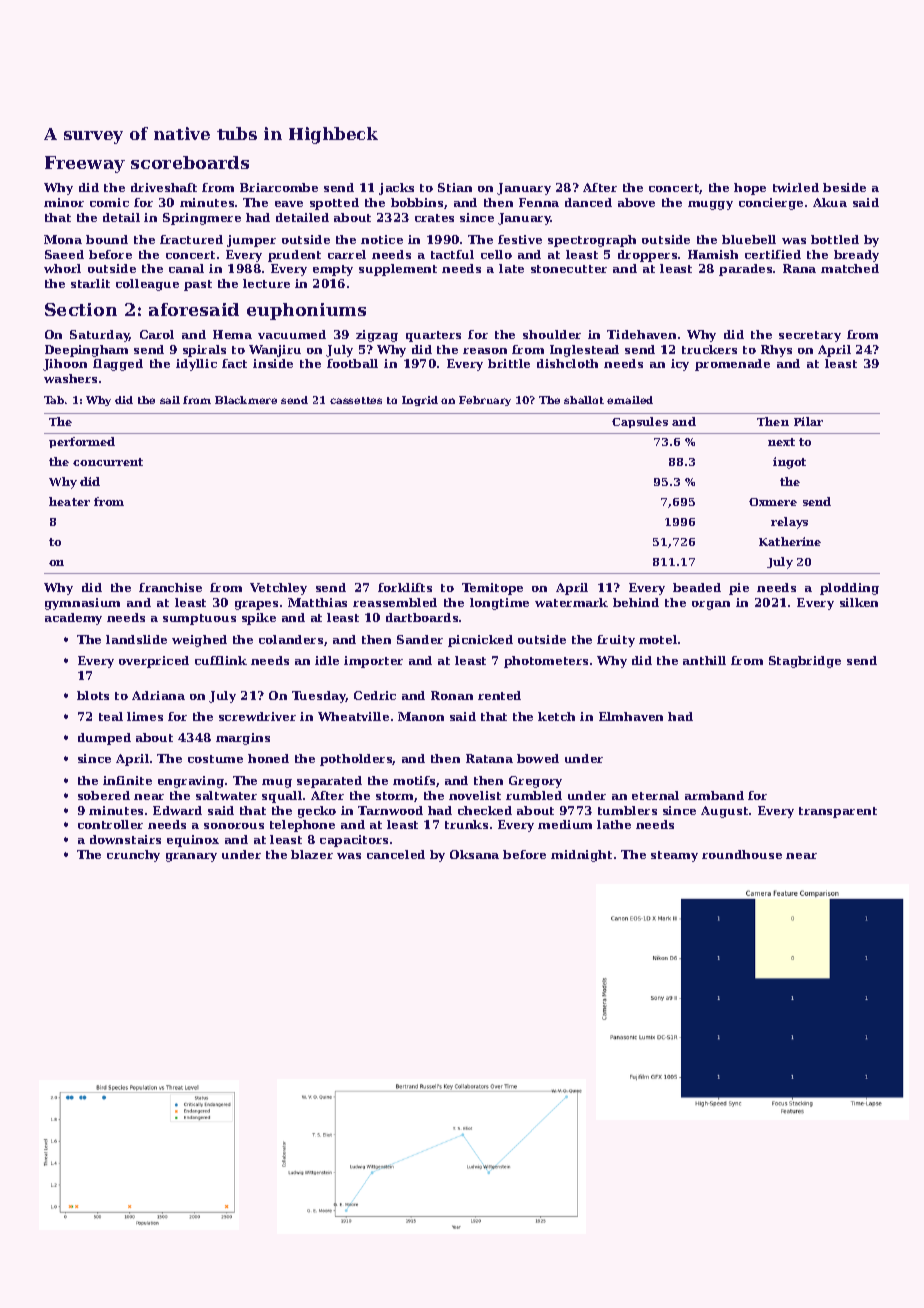  I want to click on forklifts, so click(405, 587).
